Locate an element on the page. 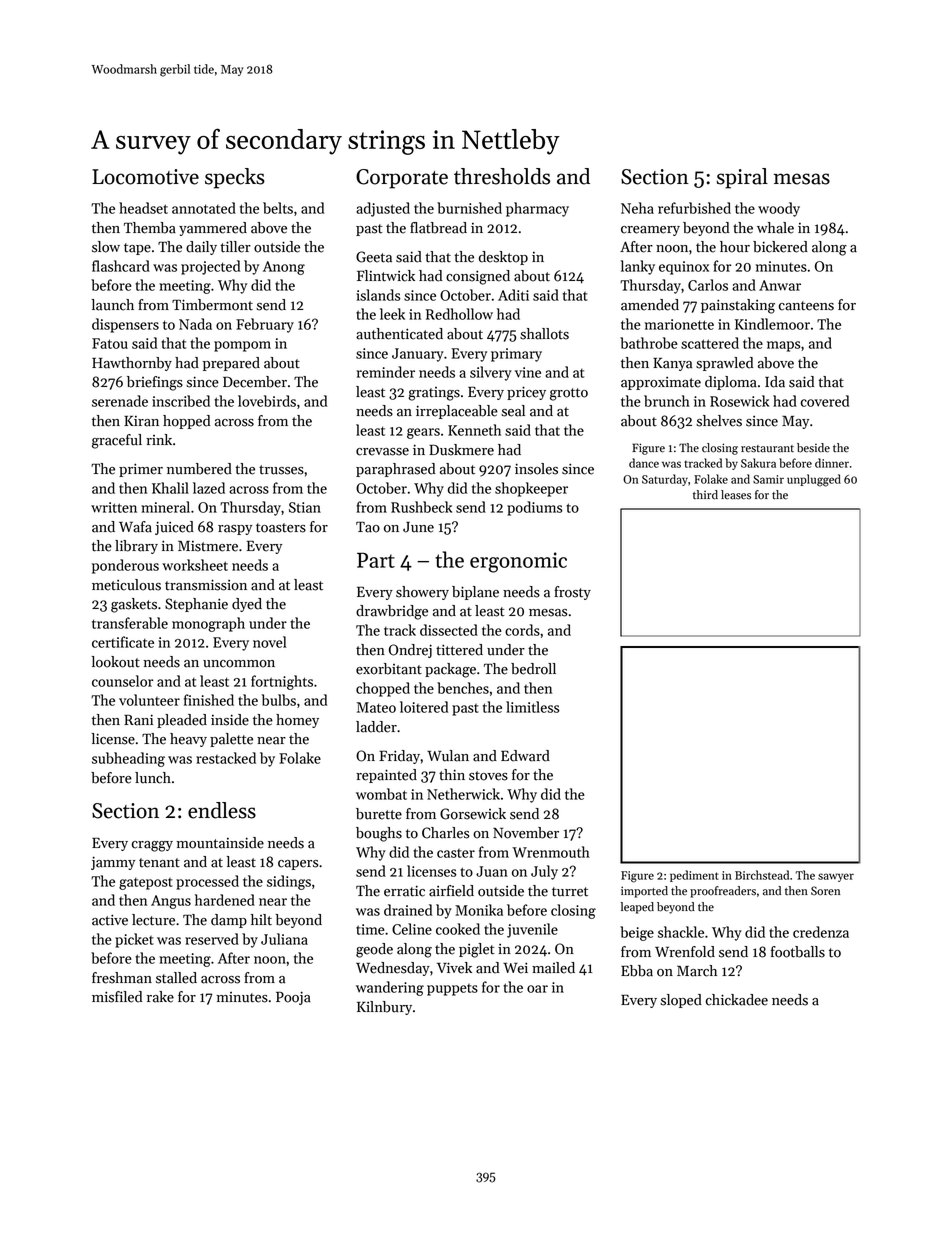 This document has width=952, height=1233. Sakura is located at coordinates (758, 463).
